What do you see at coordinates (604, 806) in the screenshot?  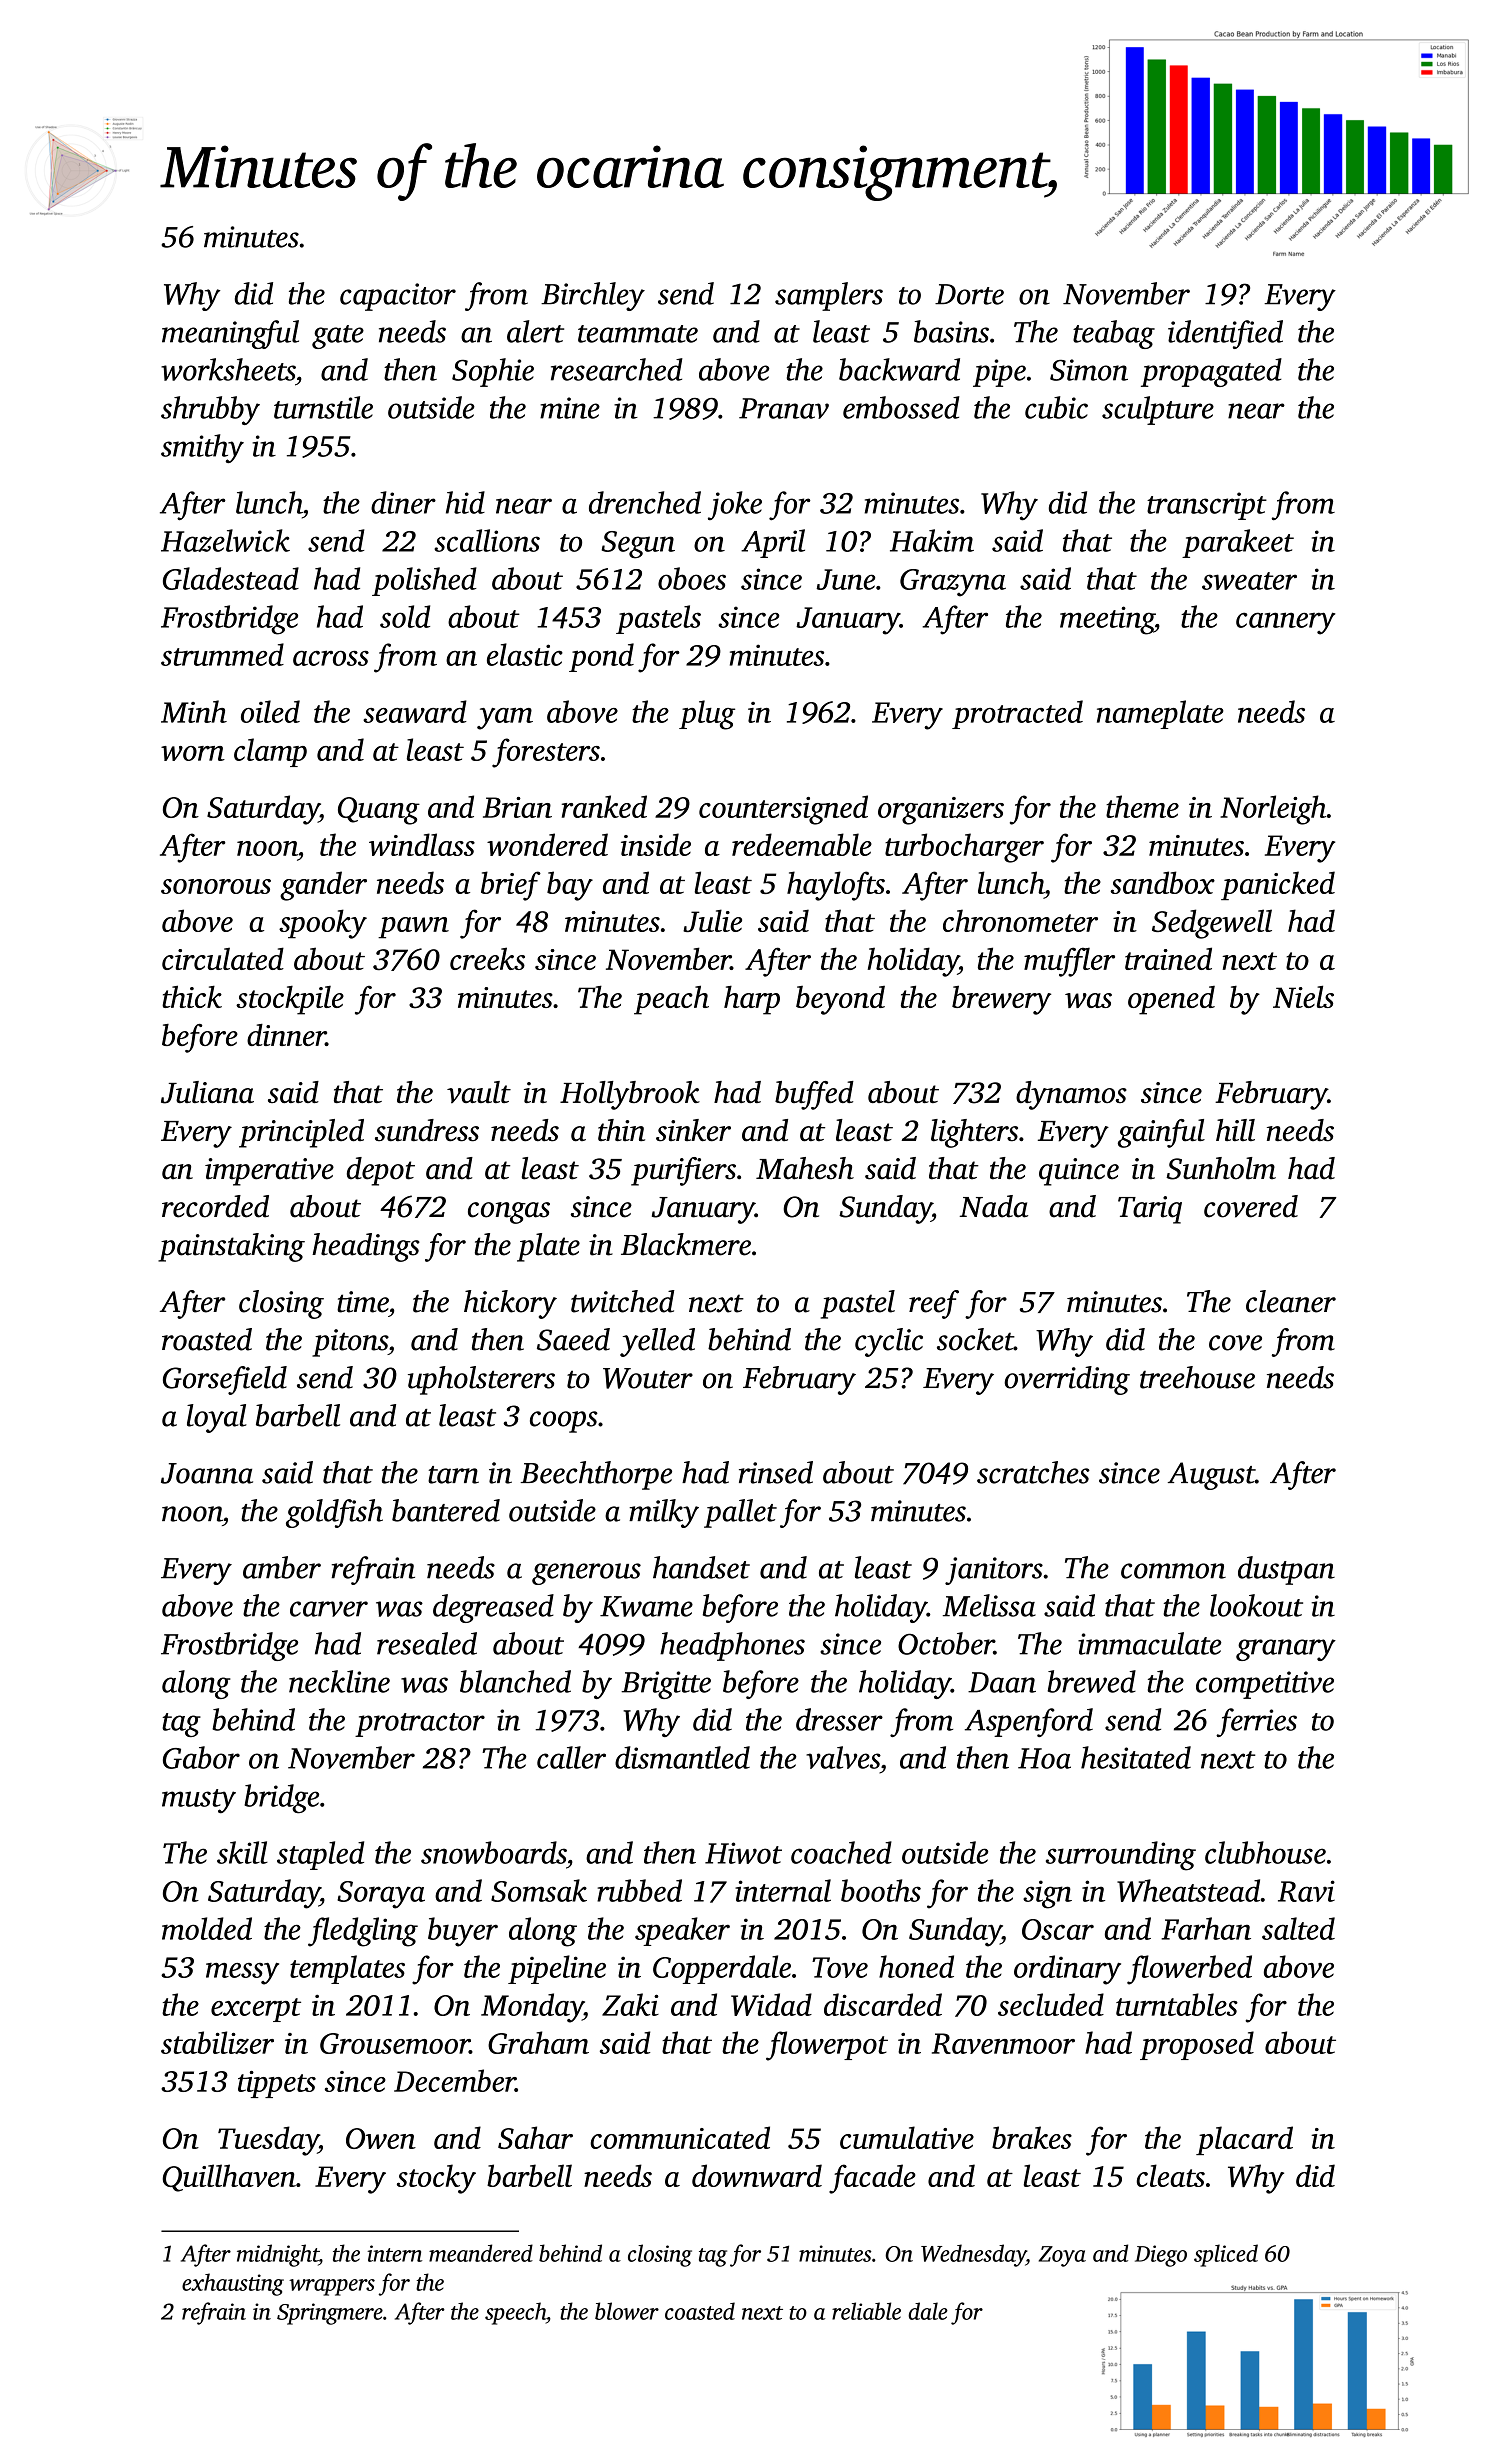 I see `ranked` at bounding box center [604, 806].
